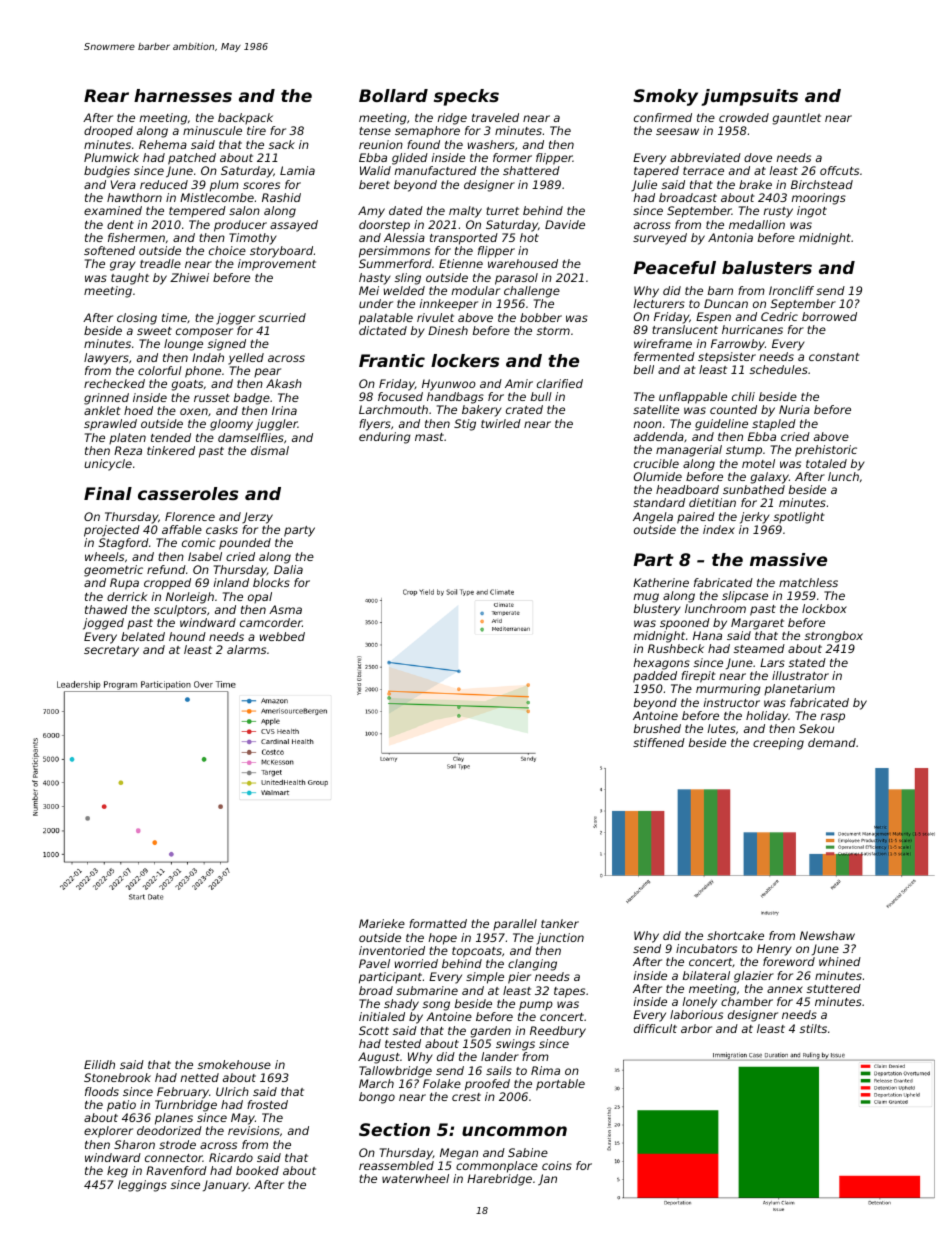 The image size is (952, 1233). Describe the element at coordinates (102, 1091) in the screenshot. I see `floods` at that location.
